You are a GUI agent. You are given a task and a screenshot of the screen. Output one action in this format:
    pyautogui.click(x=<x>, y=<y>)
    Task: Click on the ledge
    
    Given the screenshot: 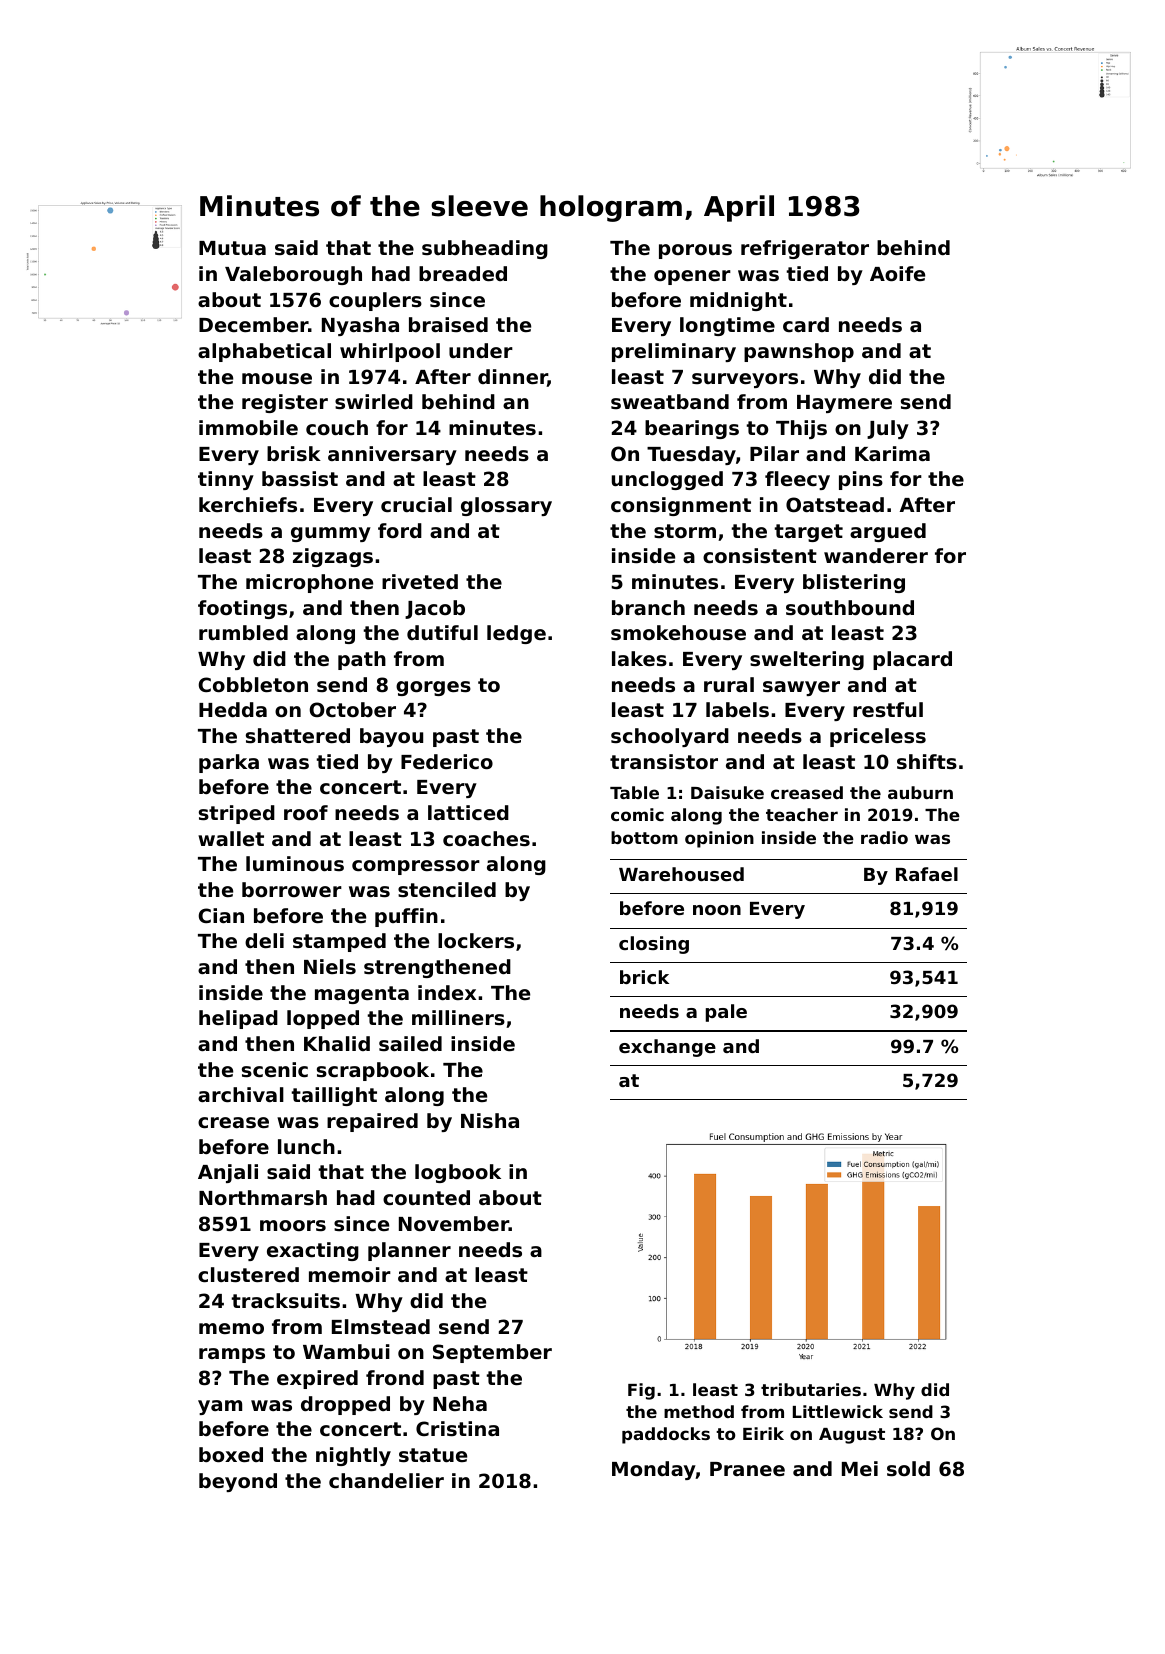 What is the action you would take?
    pyautogui.click(x=516, y=634)
